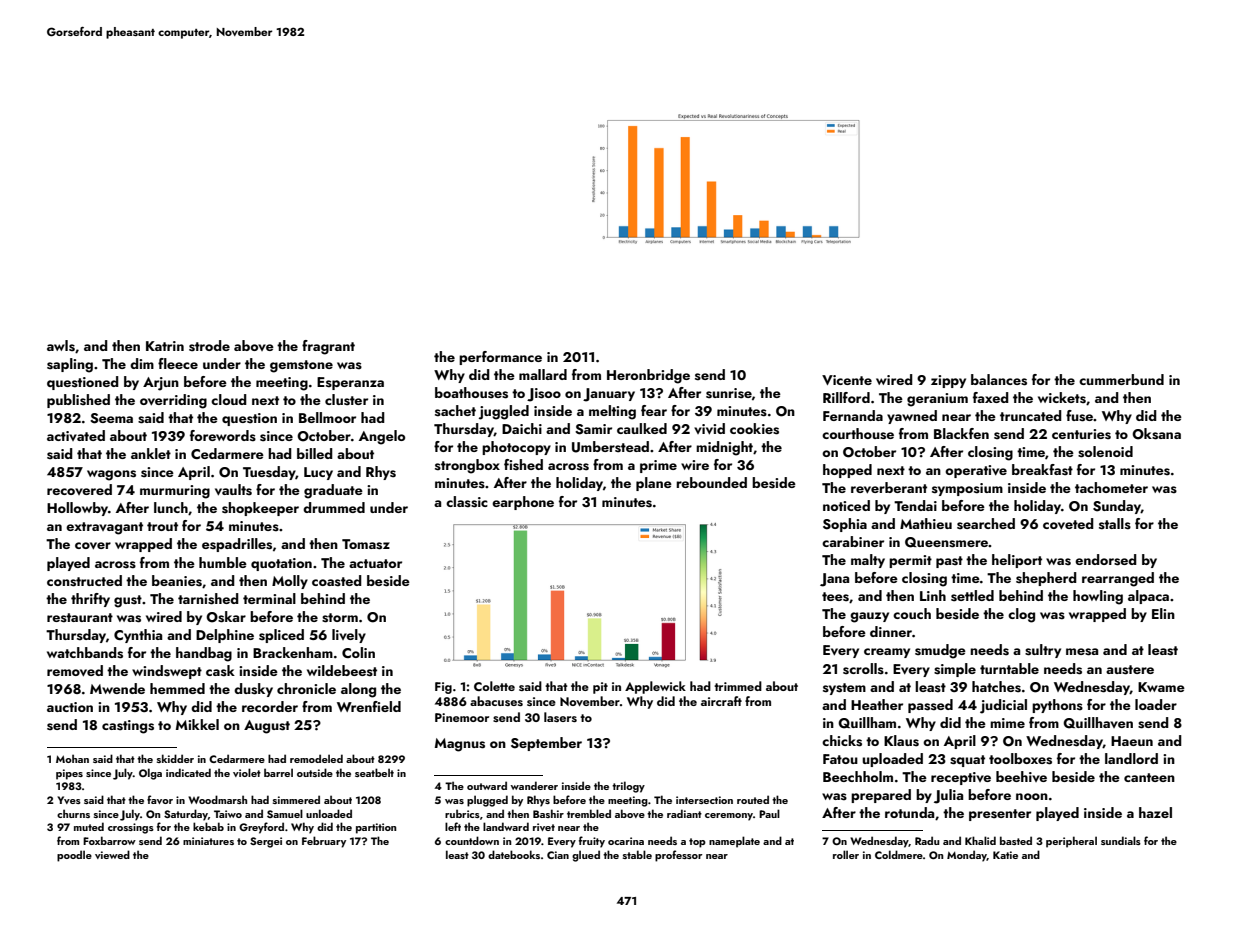 The height and width of the screenshot is (952, 1233). I want to click on Jana, so click(834, 580).
